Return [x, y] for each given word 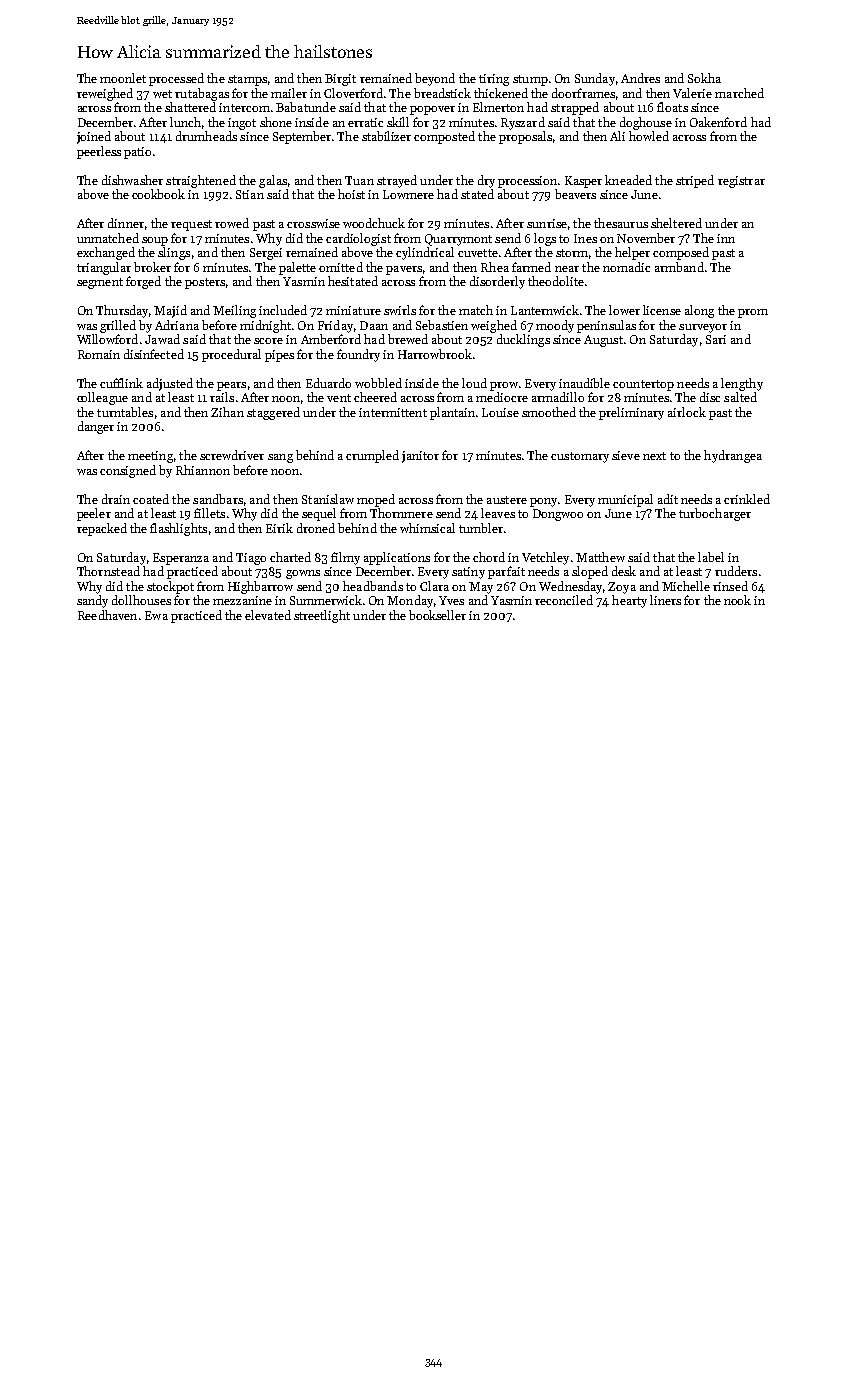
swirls [400, 310]
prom [753, 313]
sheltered [676, 223]
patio [137, 153]
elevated [268, 615]
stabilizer [386, 136]
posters [205, 283]
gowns [303, 574]
